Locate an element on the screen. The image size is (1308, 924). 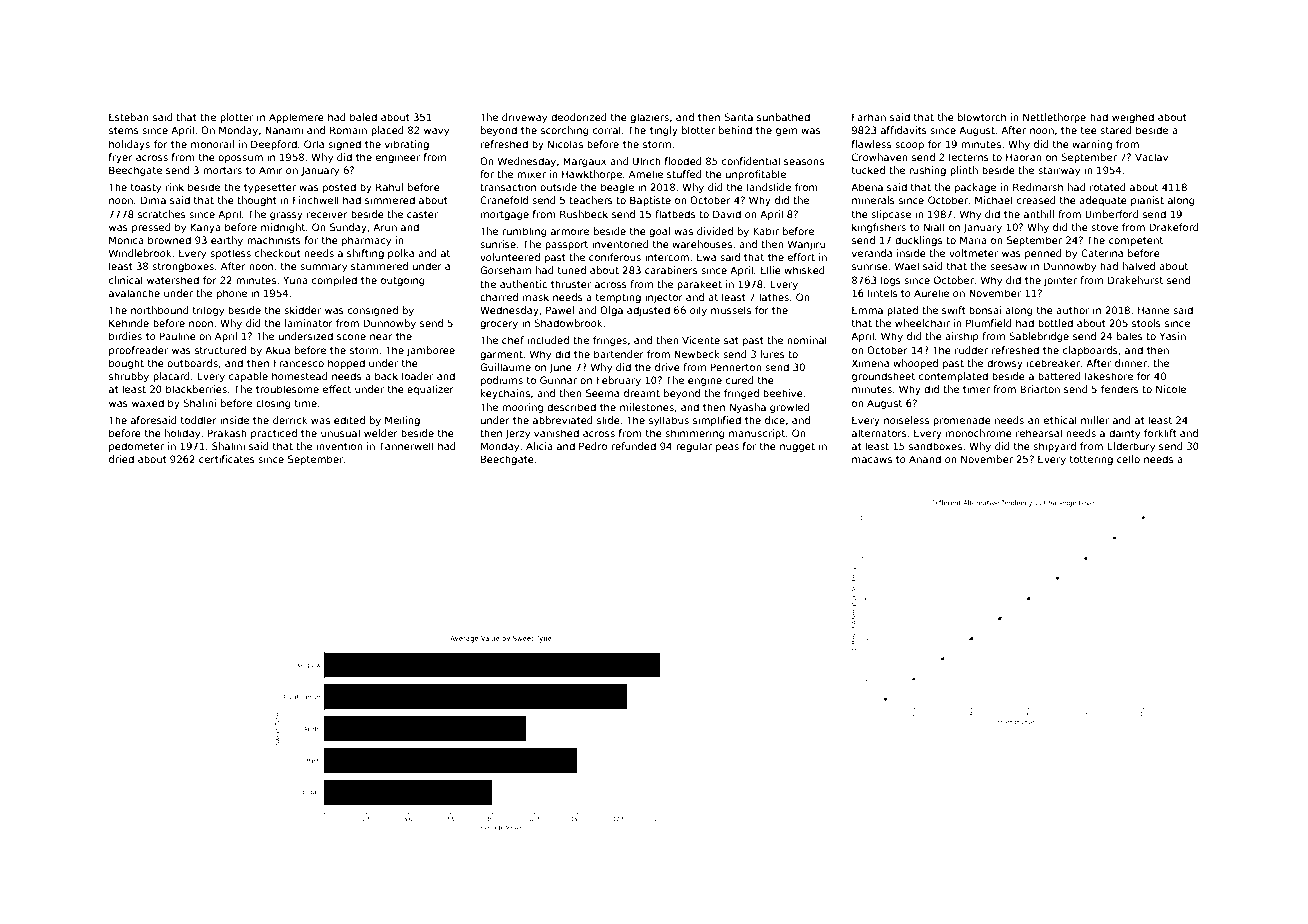
package is located at coordinates (975, 188).
